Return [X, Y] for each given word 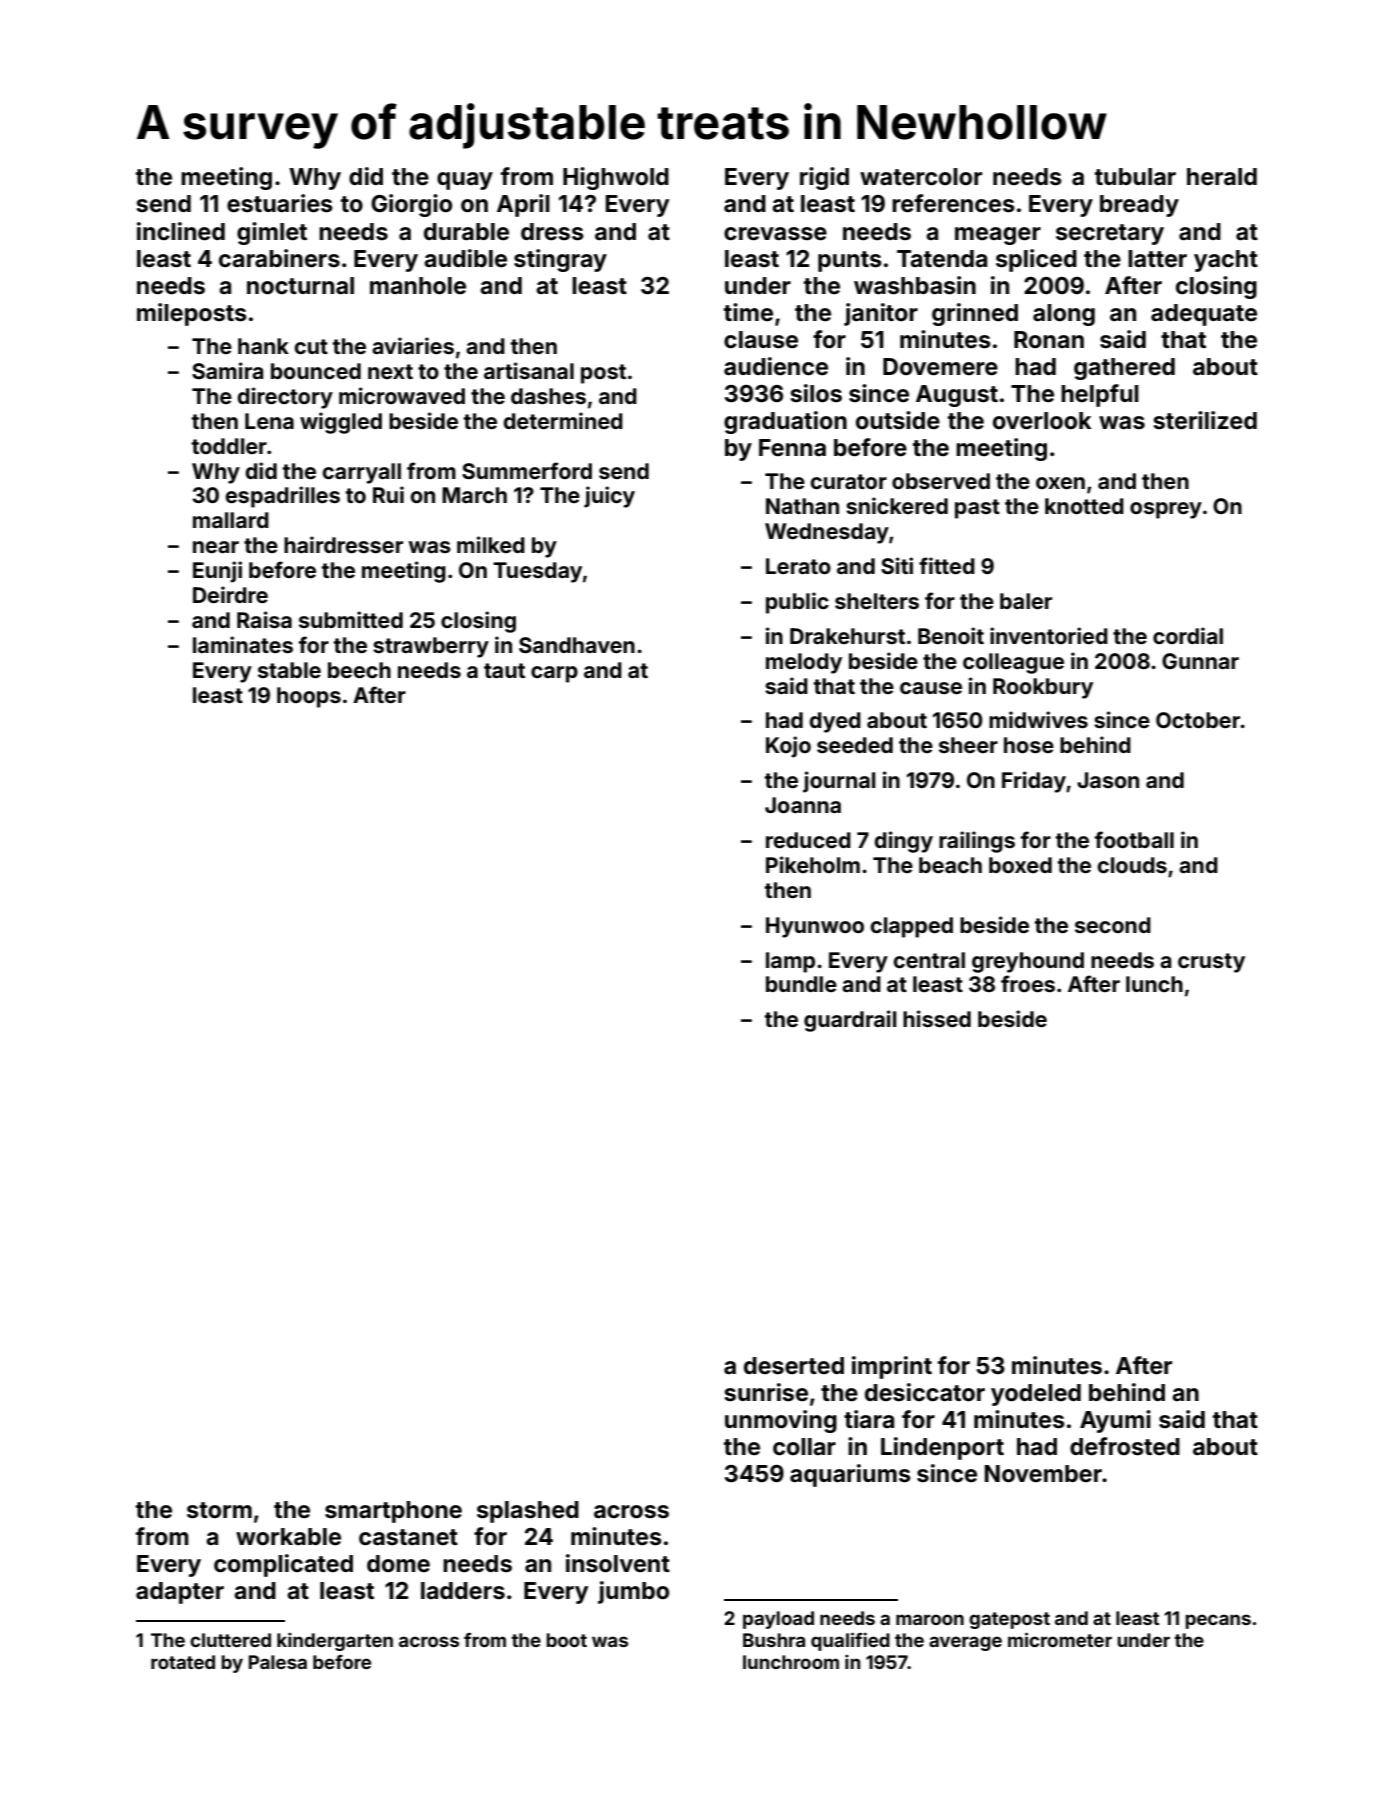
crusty [1211, 963]
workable [288, 1537]
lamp [790, 962]
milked [491, 544]
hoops [309, 697]
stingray [560, 260]
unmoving [781, 1421]
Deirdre [230, 594]
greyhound [1028, 962]
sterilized [1205, 420]
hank [263, 346]
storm [219, 1510]
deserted [794, 1366]
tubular [1135, 177]
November [1043, 1474]
